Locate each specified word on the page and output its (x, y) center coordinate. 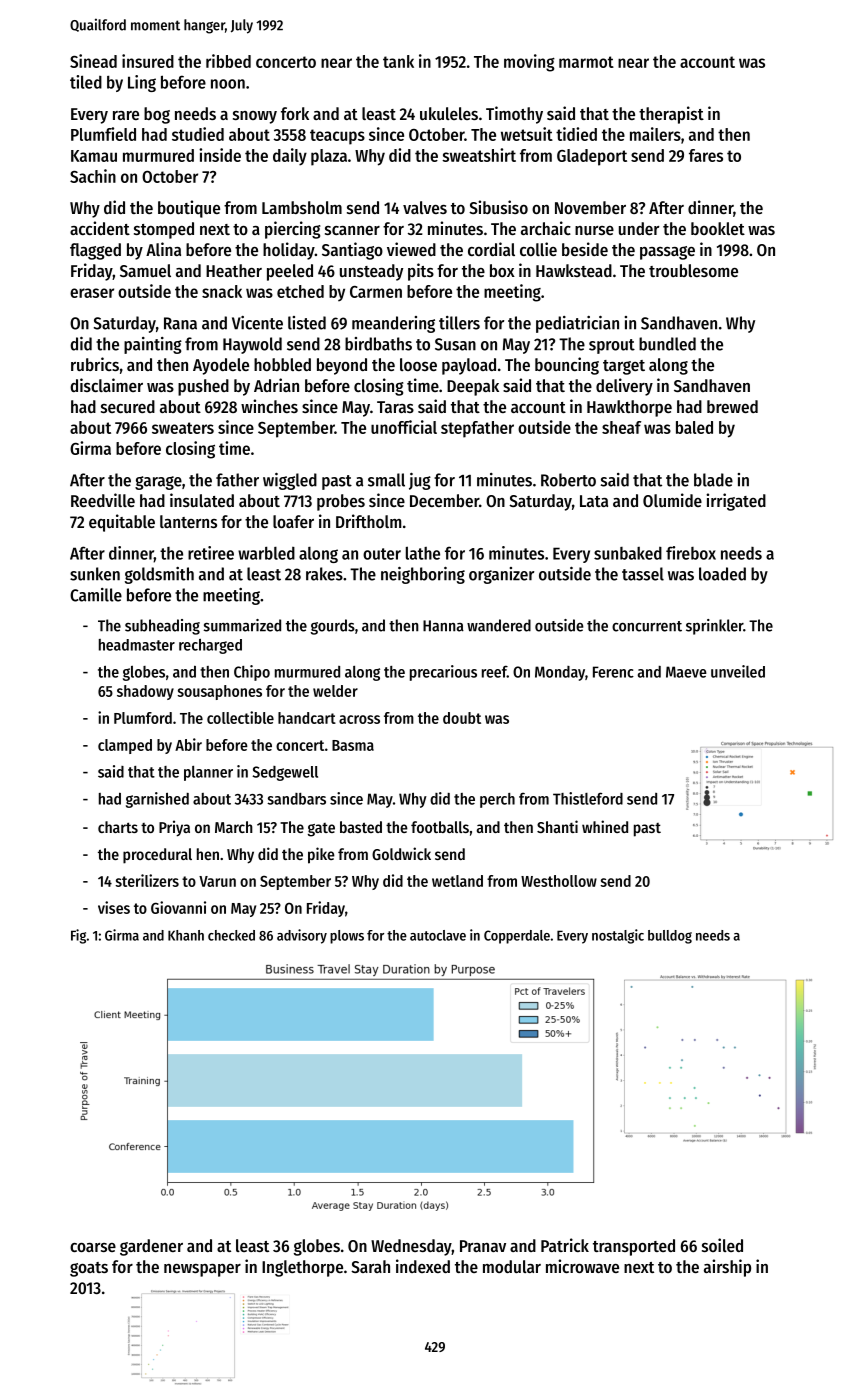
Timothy (514, 115)
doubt (462, 718)
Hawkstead (574, 270)
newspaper (202, 1270)
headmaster (137, 645)
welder (335, 691)
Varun (217, 881)
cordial (491, 249)
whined (605, 826)
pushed (203, 387)
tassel (643, 574)
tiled (86, 82)
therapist (671, 115)
